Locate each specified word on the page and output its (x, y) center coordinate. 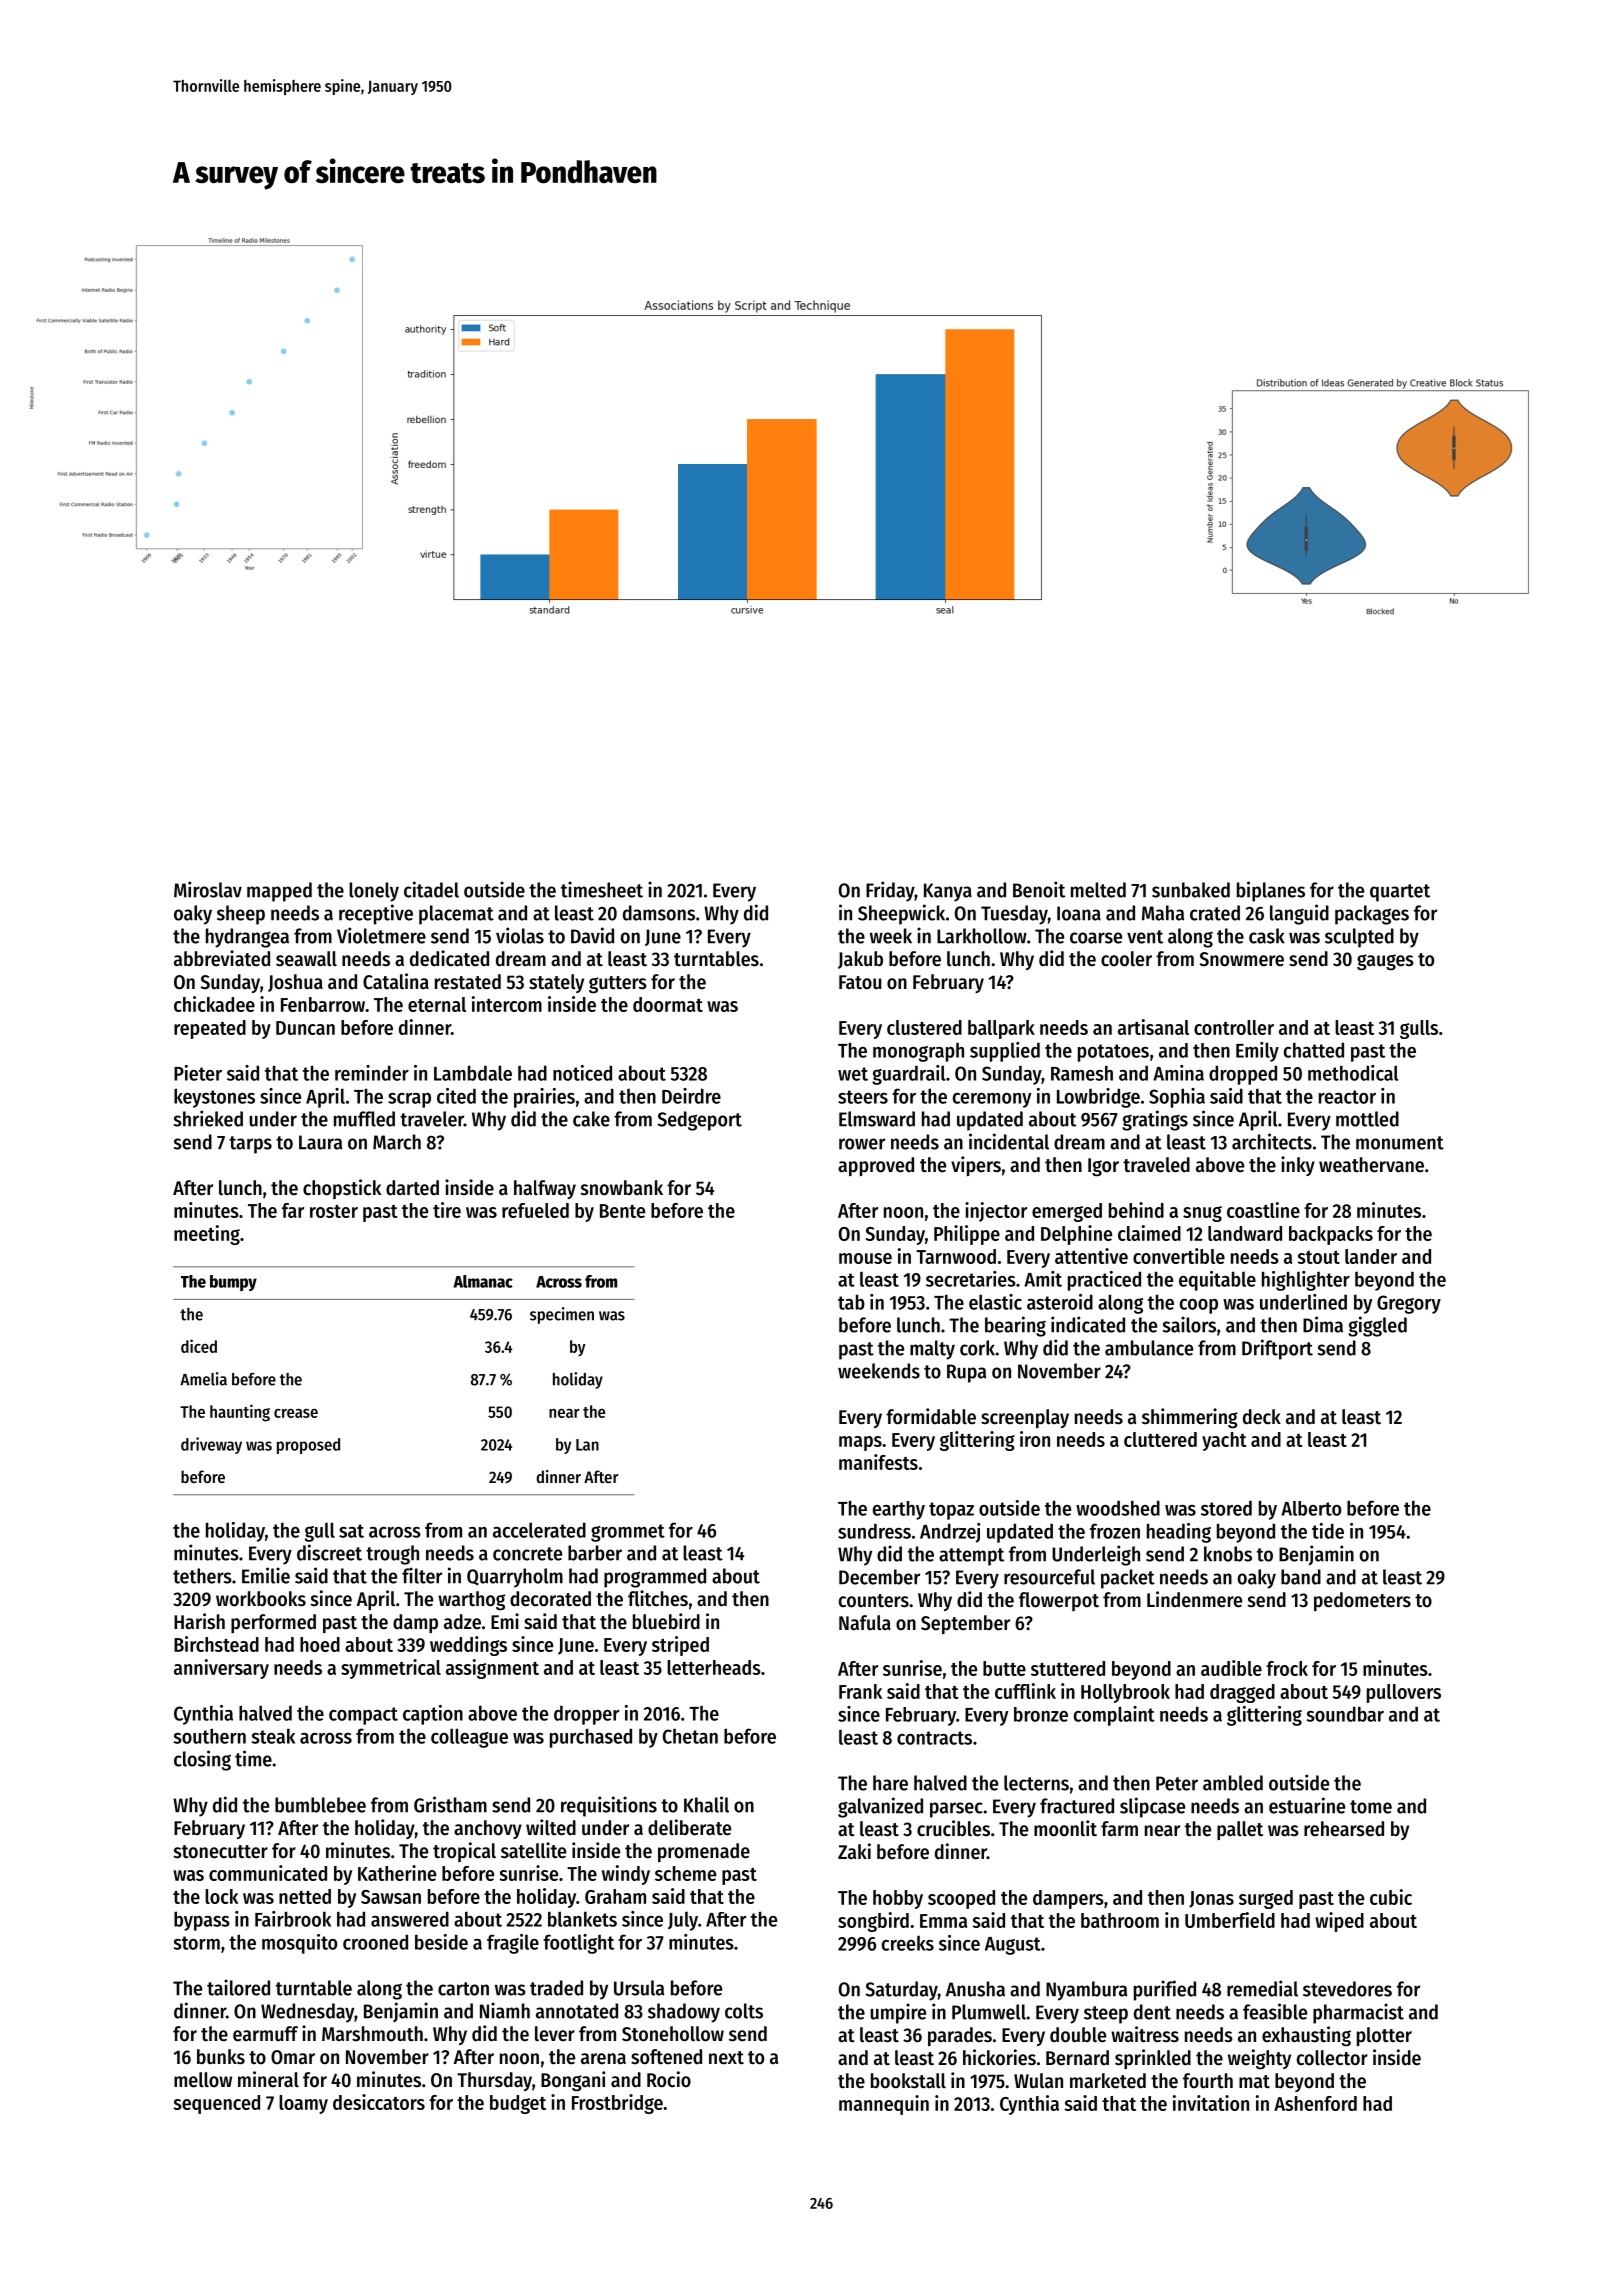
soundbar (1345, 1714)
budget (518, 2104)
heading (1179, 1533)
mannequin (884, 2105)
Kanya (948, 892)
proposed (308, 1446)
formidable (931, 1416)
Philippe (967, 1235)
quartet (1400, 893)
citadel (431, 889)
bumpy (233, 1283)
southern (210, 1736)
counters (874, 1601)
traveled (1156, 1165)
